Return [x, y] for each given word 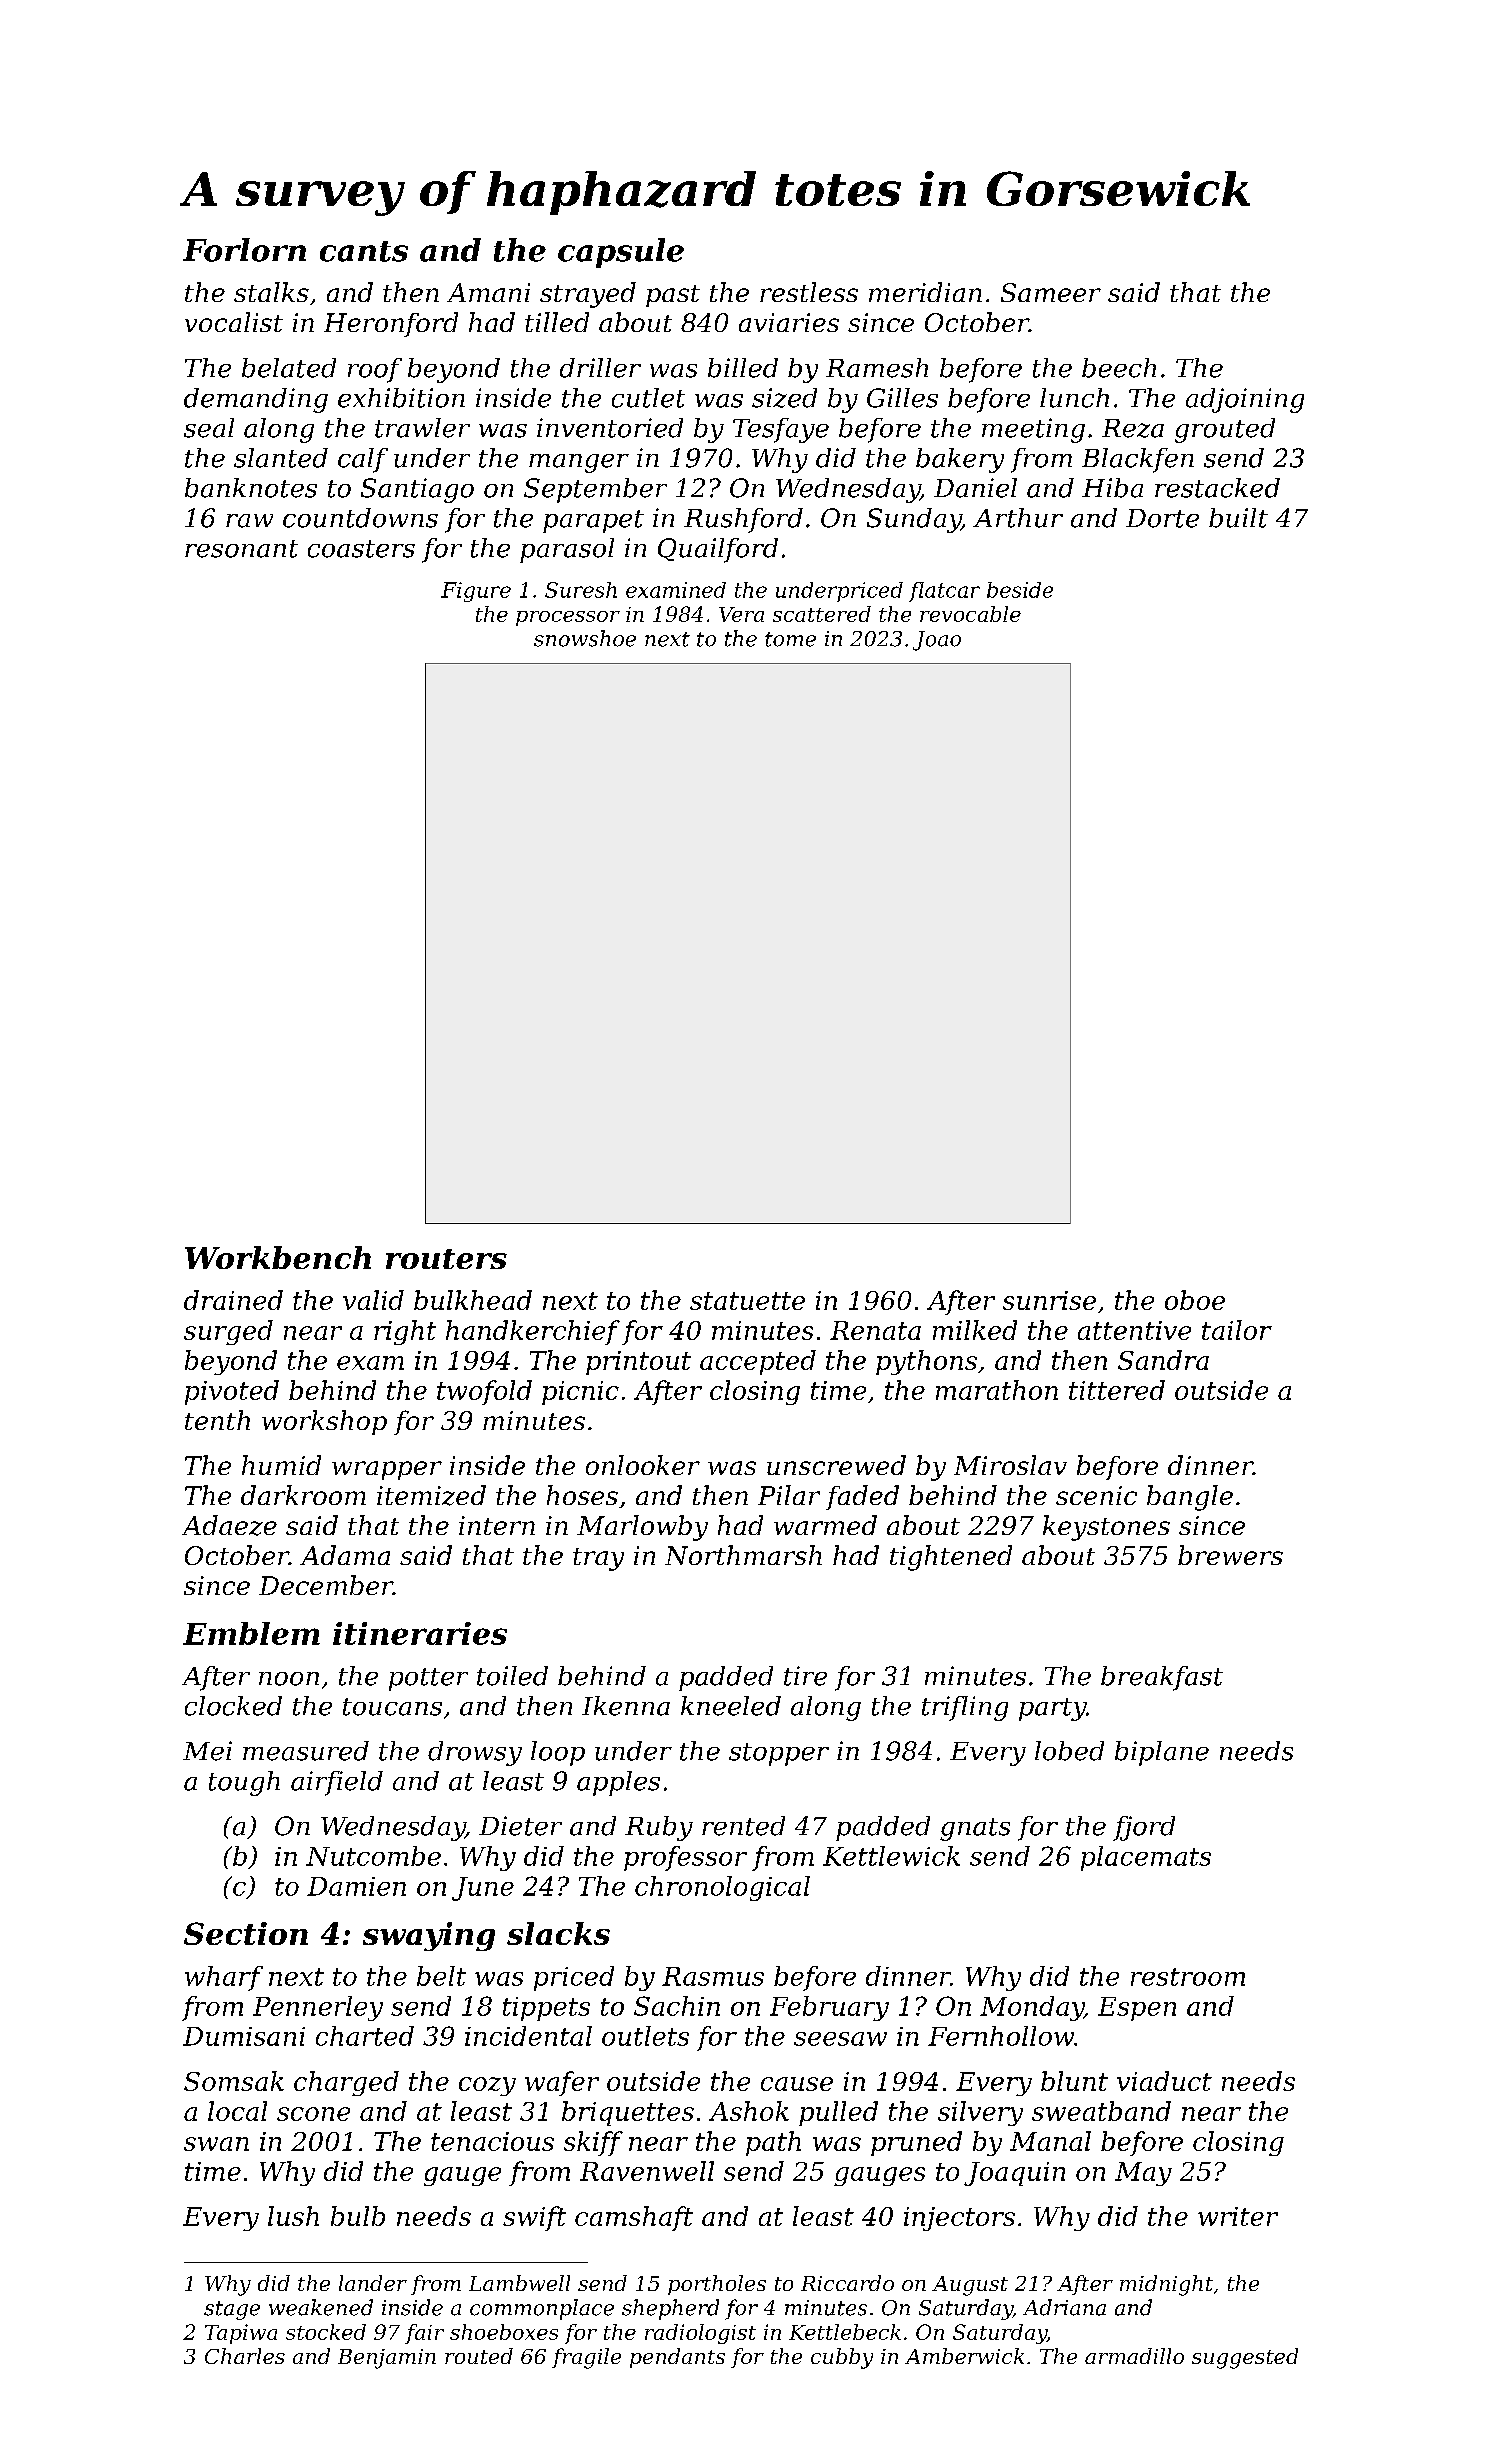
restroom [1188, 1977]
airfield [337, 1783]
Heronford [391, 324]
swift [534, 2218]
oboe [1195, 1300]
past [673, 296]
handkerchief [533, 1332]
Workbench [278, 1257]
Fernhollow [1001, 2036]
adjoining [1245, 400]
